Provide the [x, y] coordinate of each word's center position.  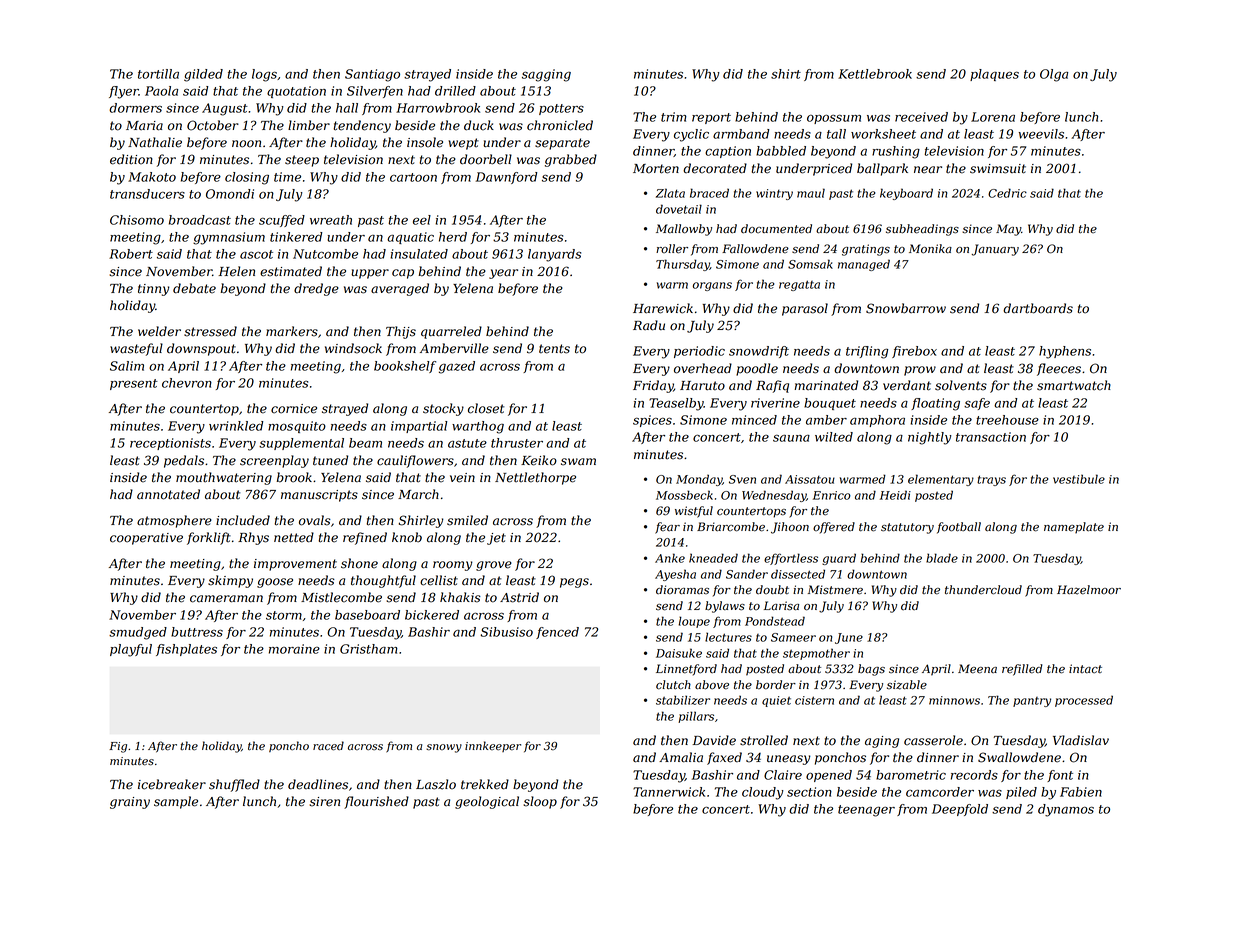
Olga [1054, 75]
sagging [546, 75]
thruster [517, 443]
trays [991, 480]
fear [667, 528]
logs [264, 75]
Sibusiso [506, 632]
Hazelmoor [1089, 590]
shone [359, 563]
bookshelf [405, 367]
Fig [118, 747]
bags [871, 670]
